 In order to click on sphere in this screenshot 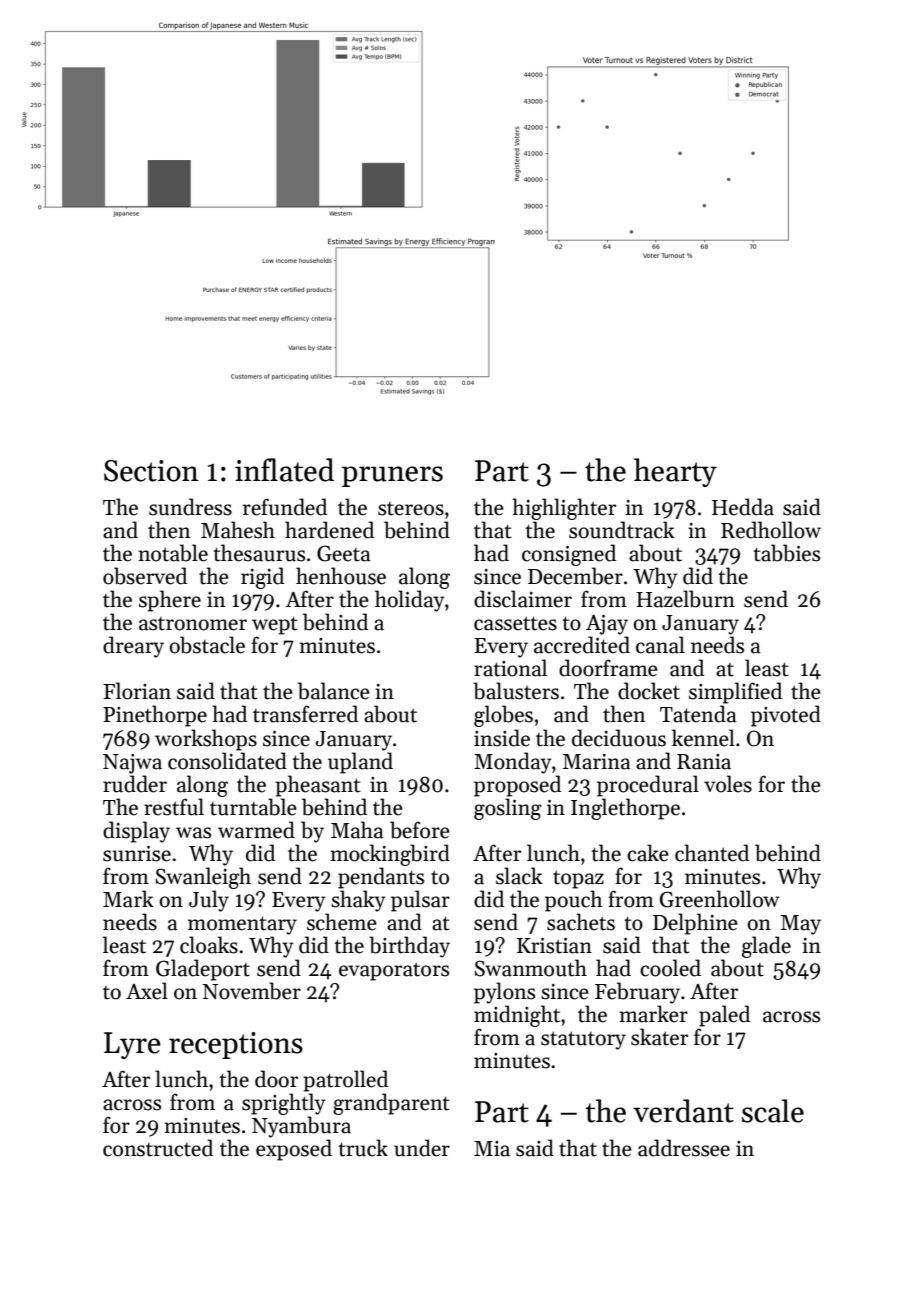, I will do `click(170, 601)`.
